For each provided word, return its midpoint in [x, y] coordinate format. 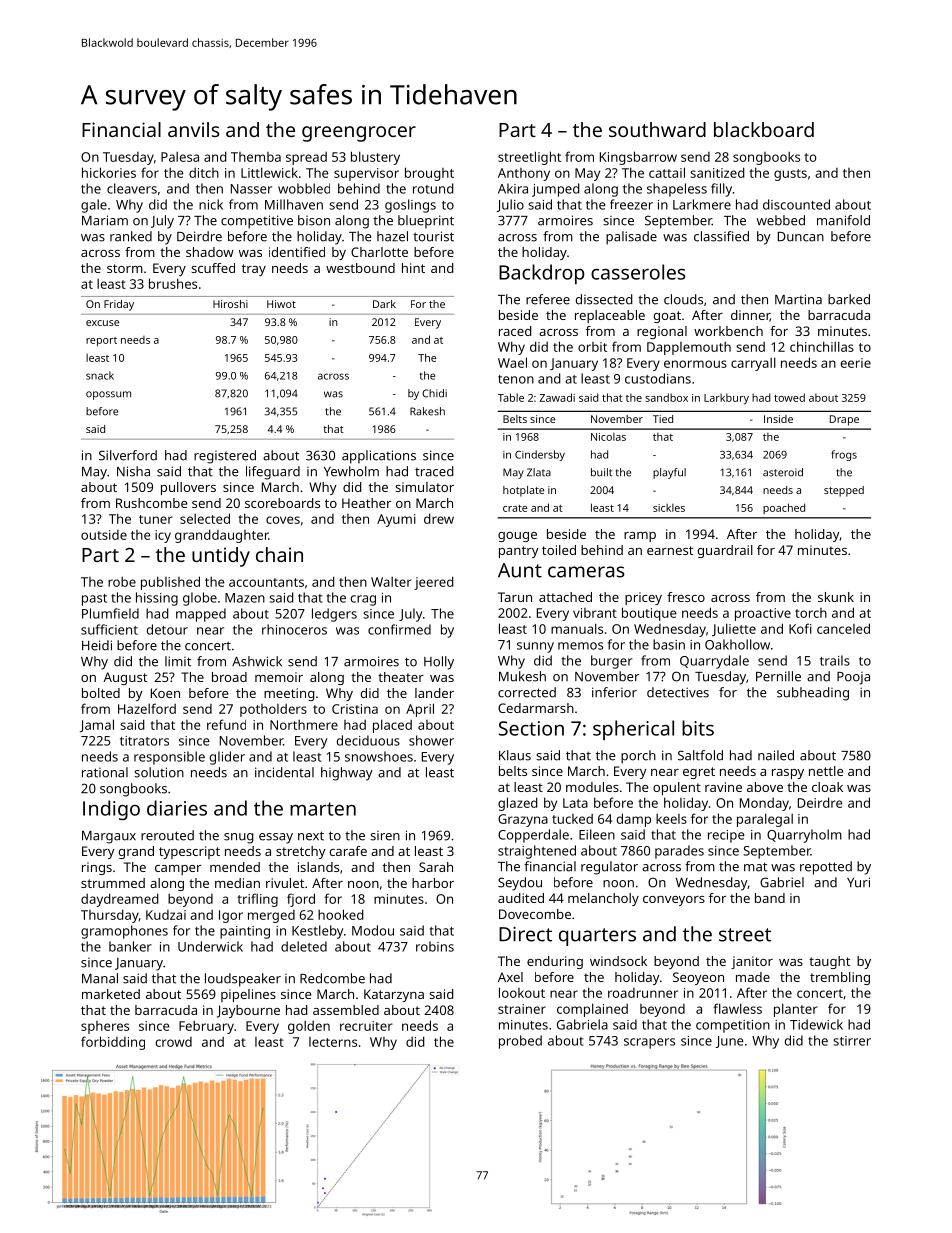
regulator [609, 868]
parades [679, 852]
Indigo [111, 810]
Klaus [515, 755]
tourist [433, 236]
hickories [109, 172]
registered [225, 457]
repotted [826, 868]
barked [849, 299]
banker [130, 946]
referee [548, 299]
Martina [798, 299]
